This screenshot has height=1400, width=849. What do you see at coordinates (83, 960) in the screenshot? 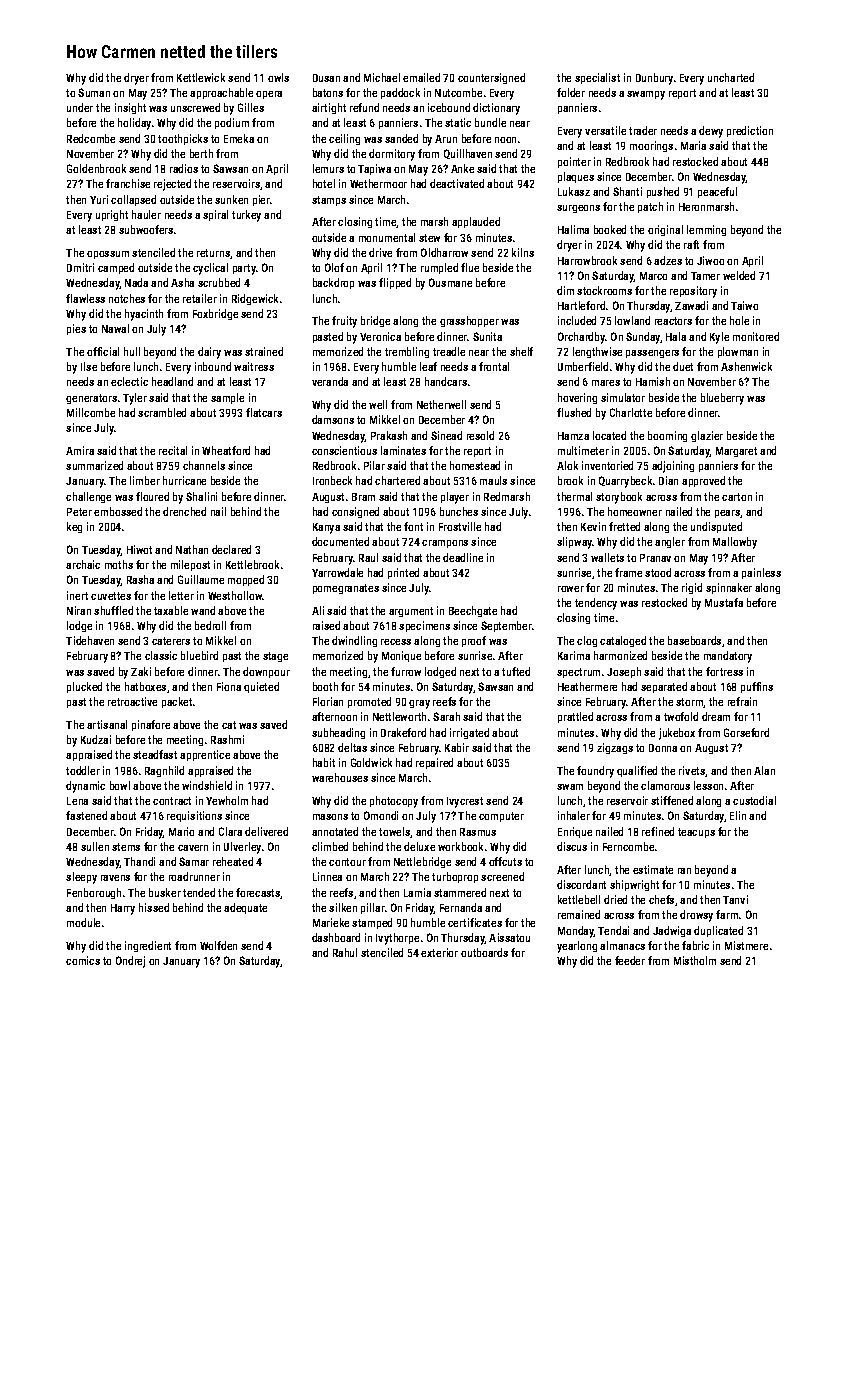
I see `comics` at bounding box center [83, 960].
